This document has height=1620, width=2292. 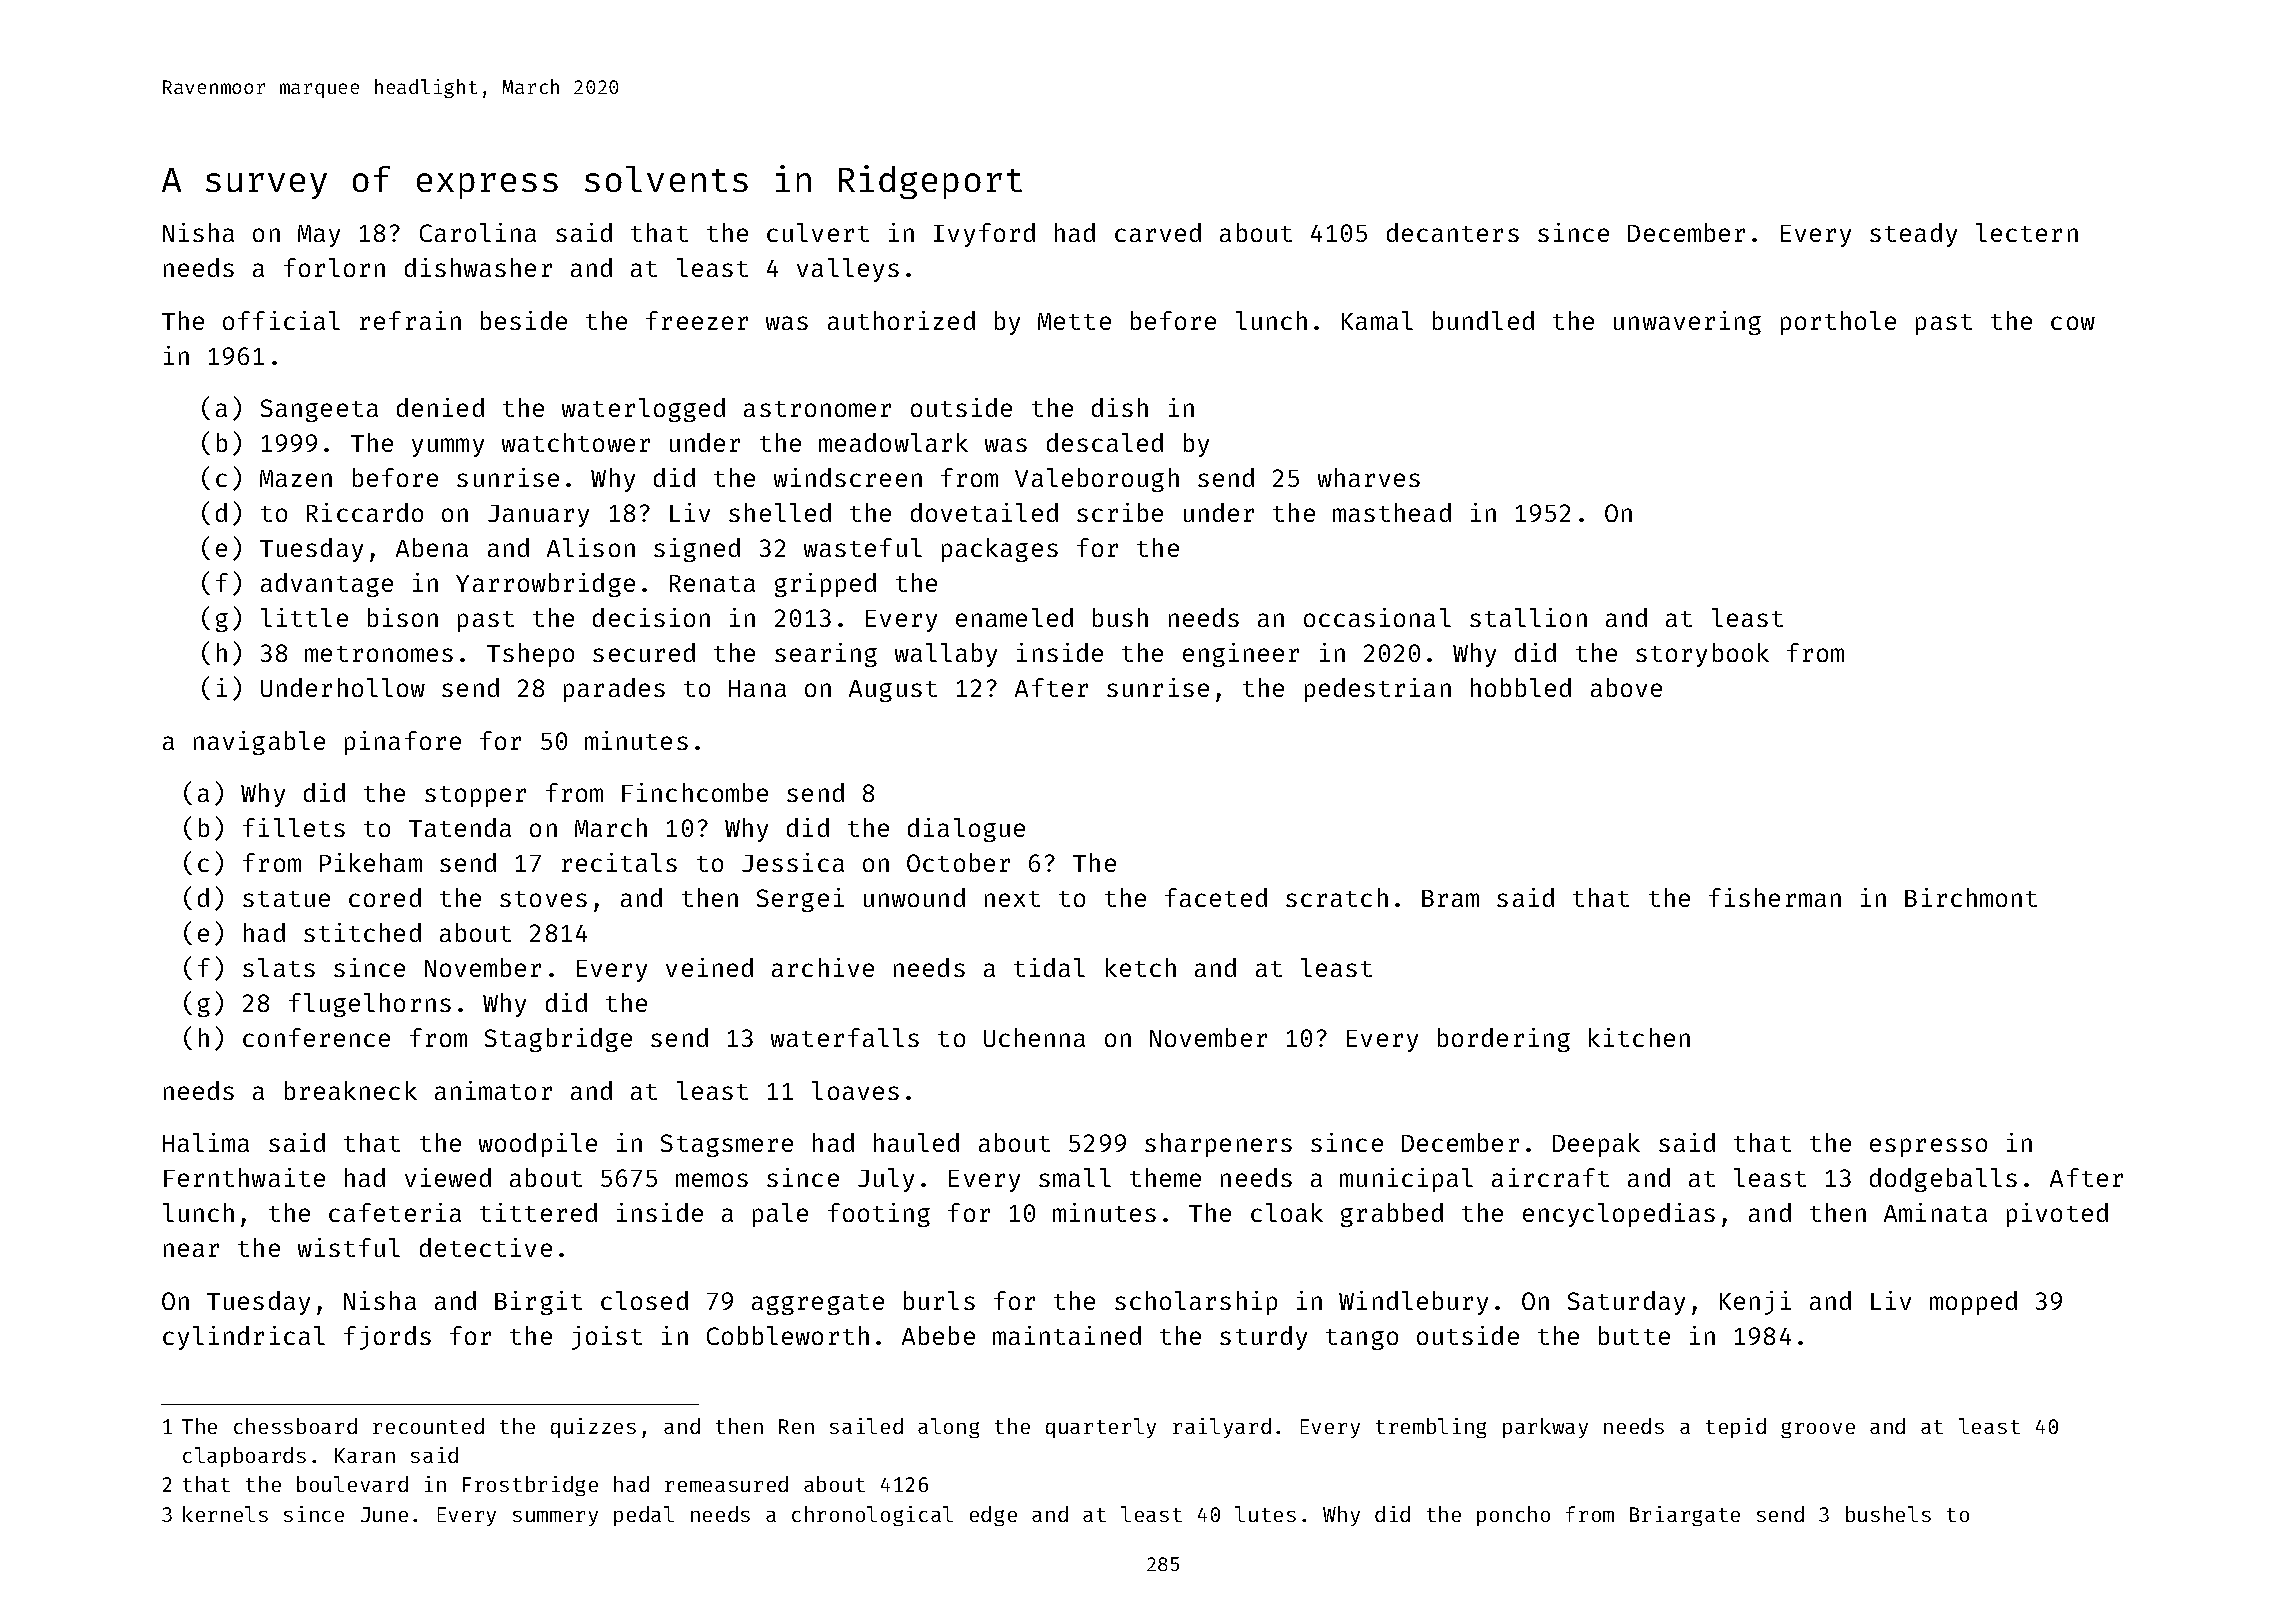 I want to click on scratch, so click(x=1337, y=897).
